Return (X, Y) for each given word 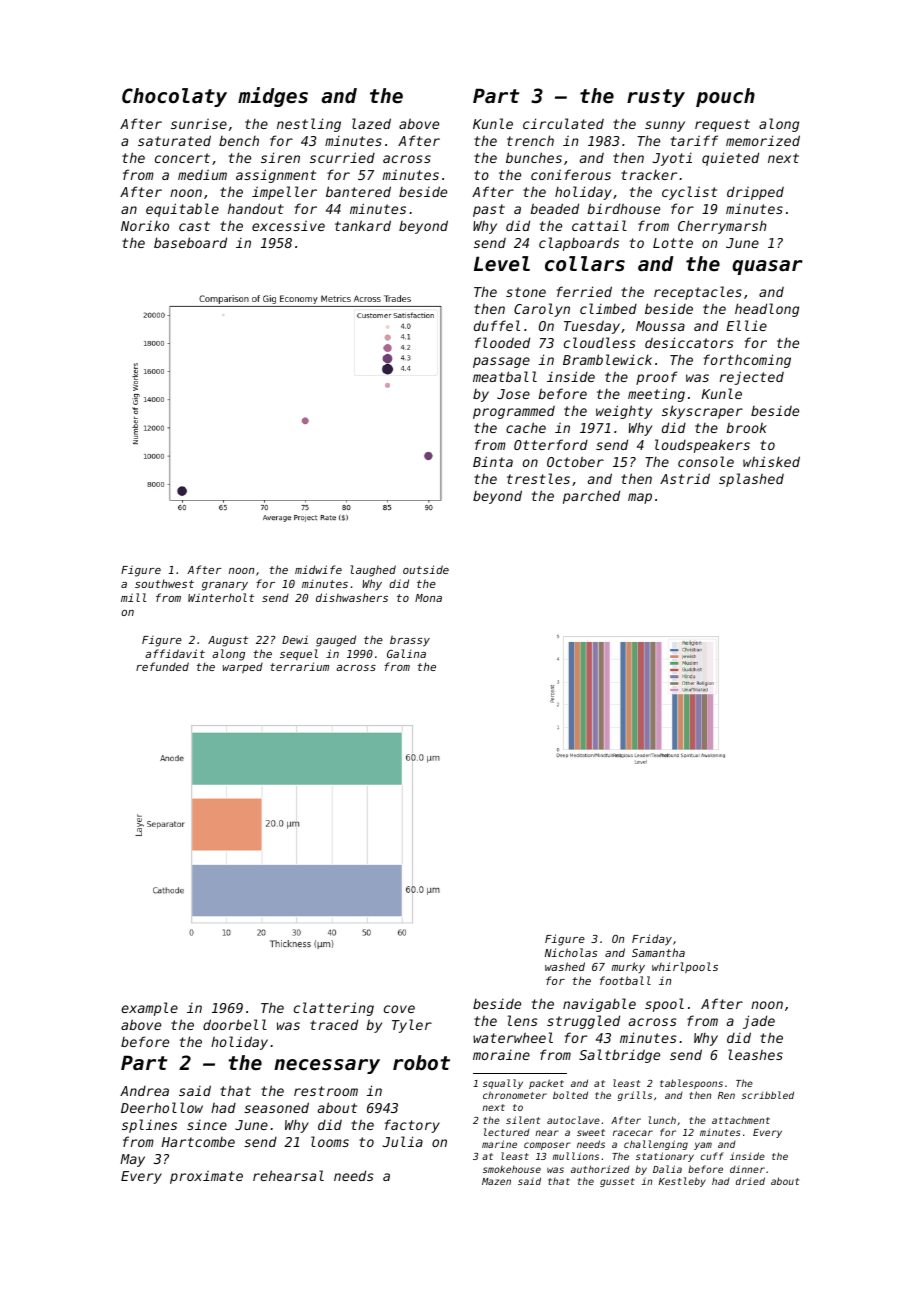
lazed (371, 123)
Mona (428, 598)
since (207, 1125)
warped (243, 668)
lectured (507, 1132)
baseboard (190, 242)
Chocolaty (174, 97)
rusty (656, 98)
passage (501, 362)
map (640, 498)
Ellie (746, 325)
